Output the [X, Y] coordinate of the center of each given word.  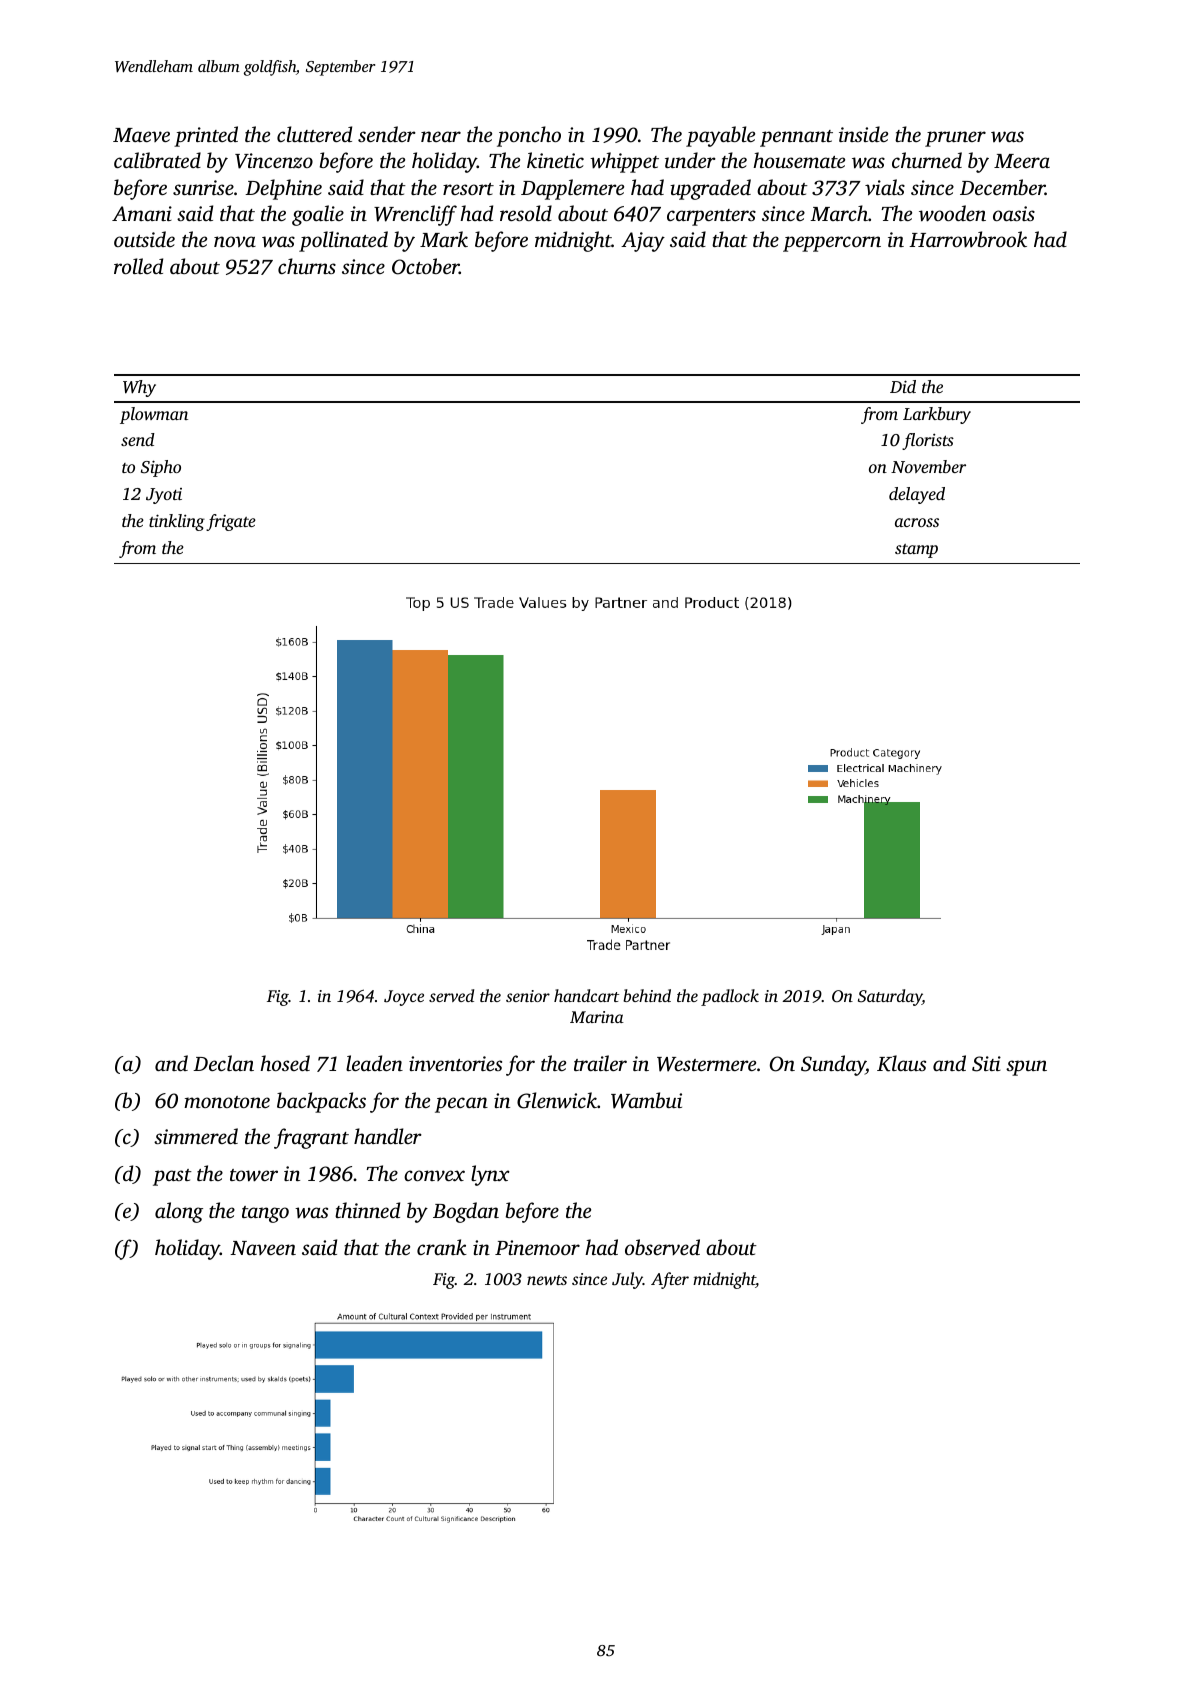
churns [307, 266]
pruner [955, 139]
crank [442, 1247]
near [441, 136]
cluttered [314, 134]
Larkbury [937, 415]
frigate [231, 522]
